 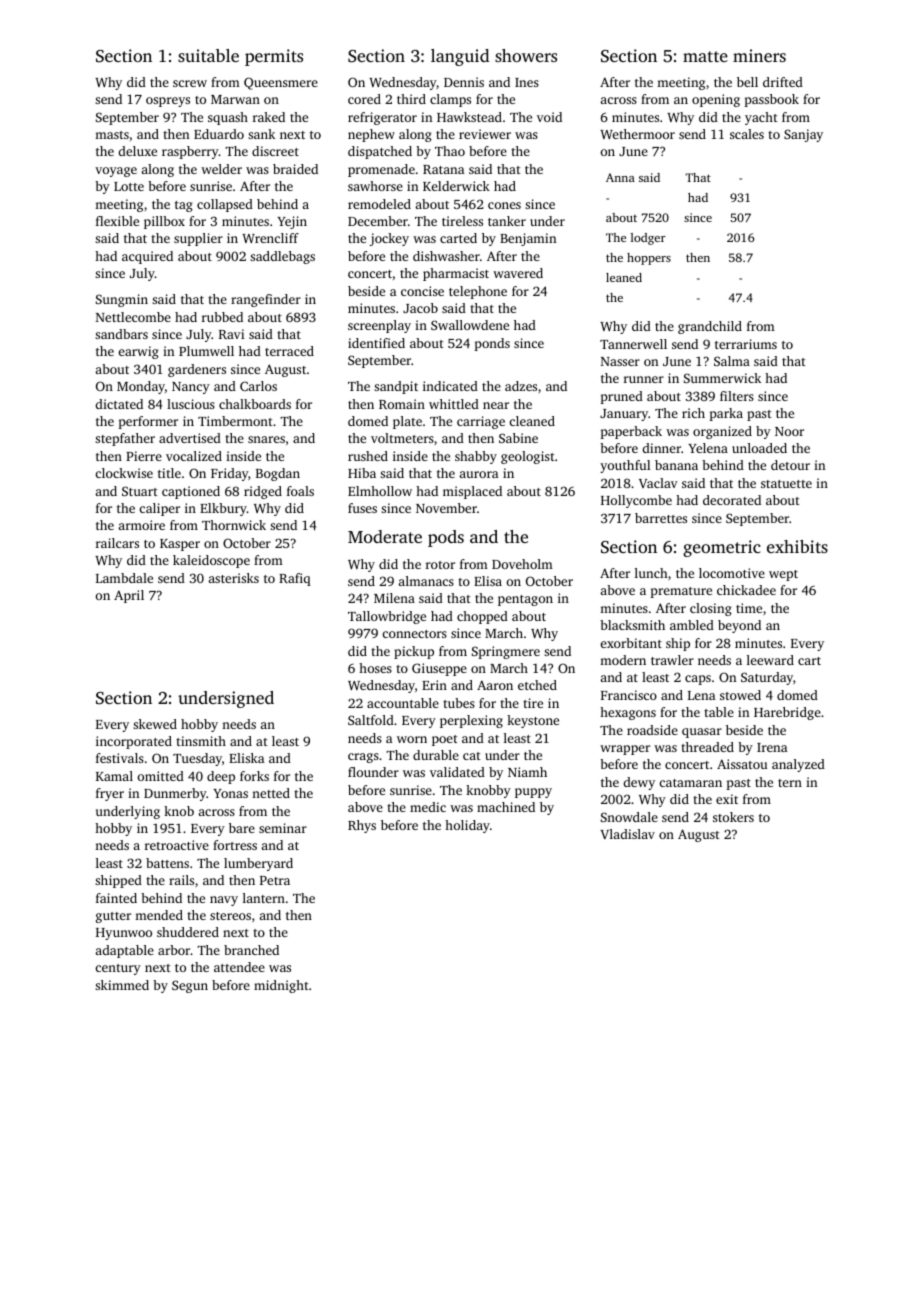 I want to click on languid, so click(x=460, y=57).
